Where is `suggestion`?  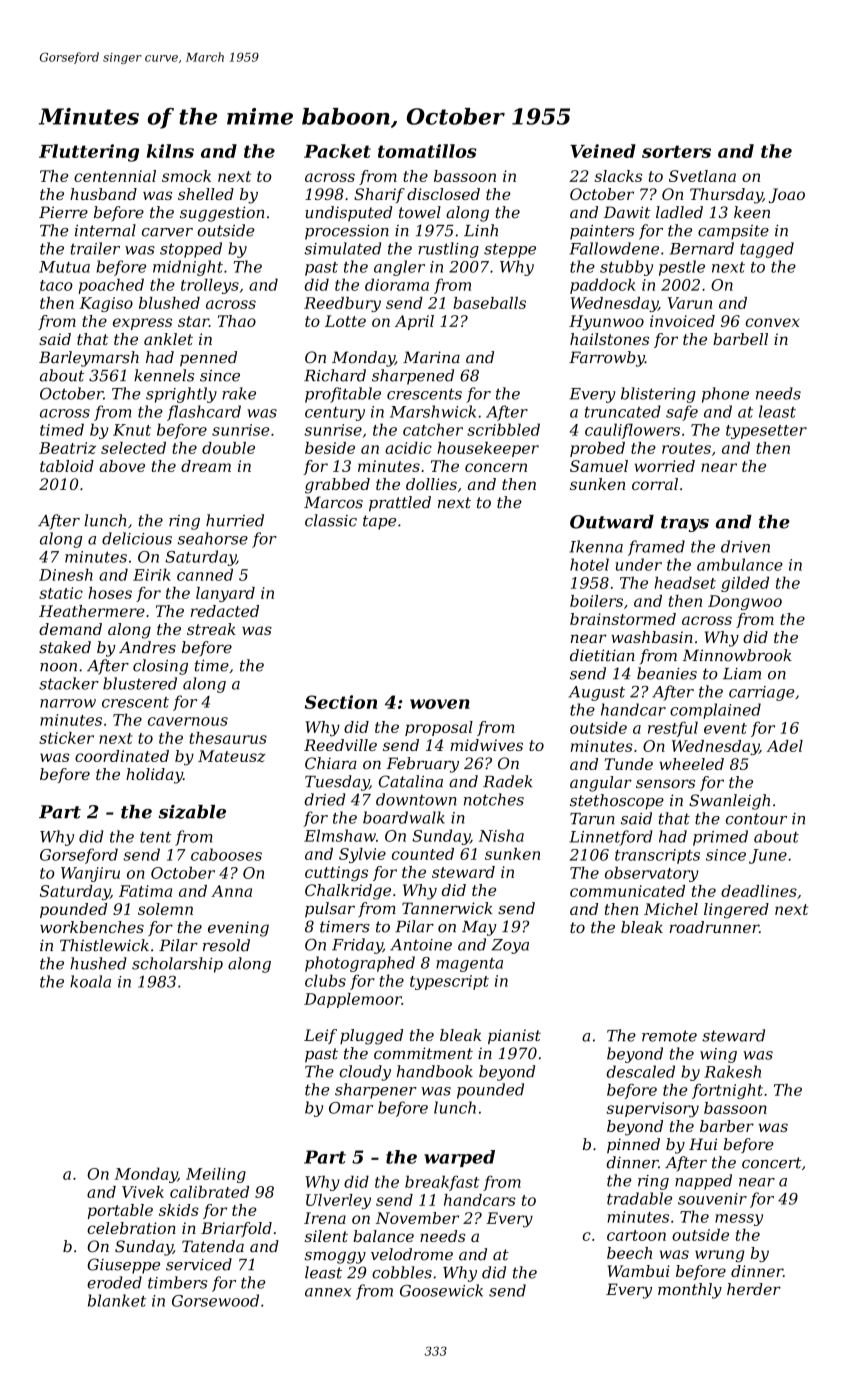 suggestion is located at coordinates (222, 214).
